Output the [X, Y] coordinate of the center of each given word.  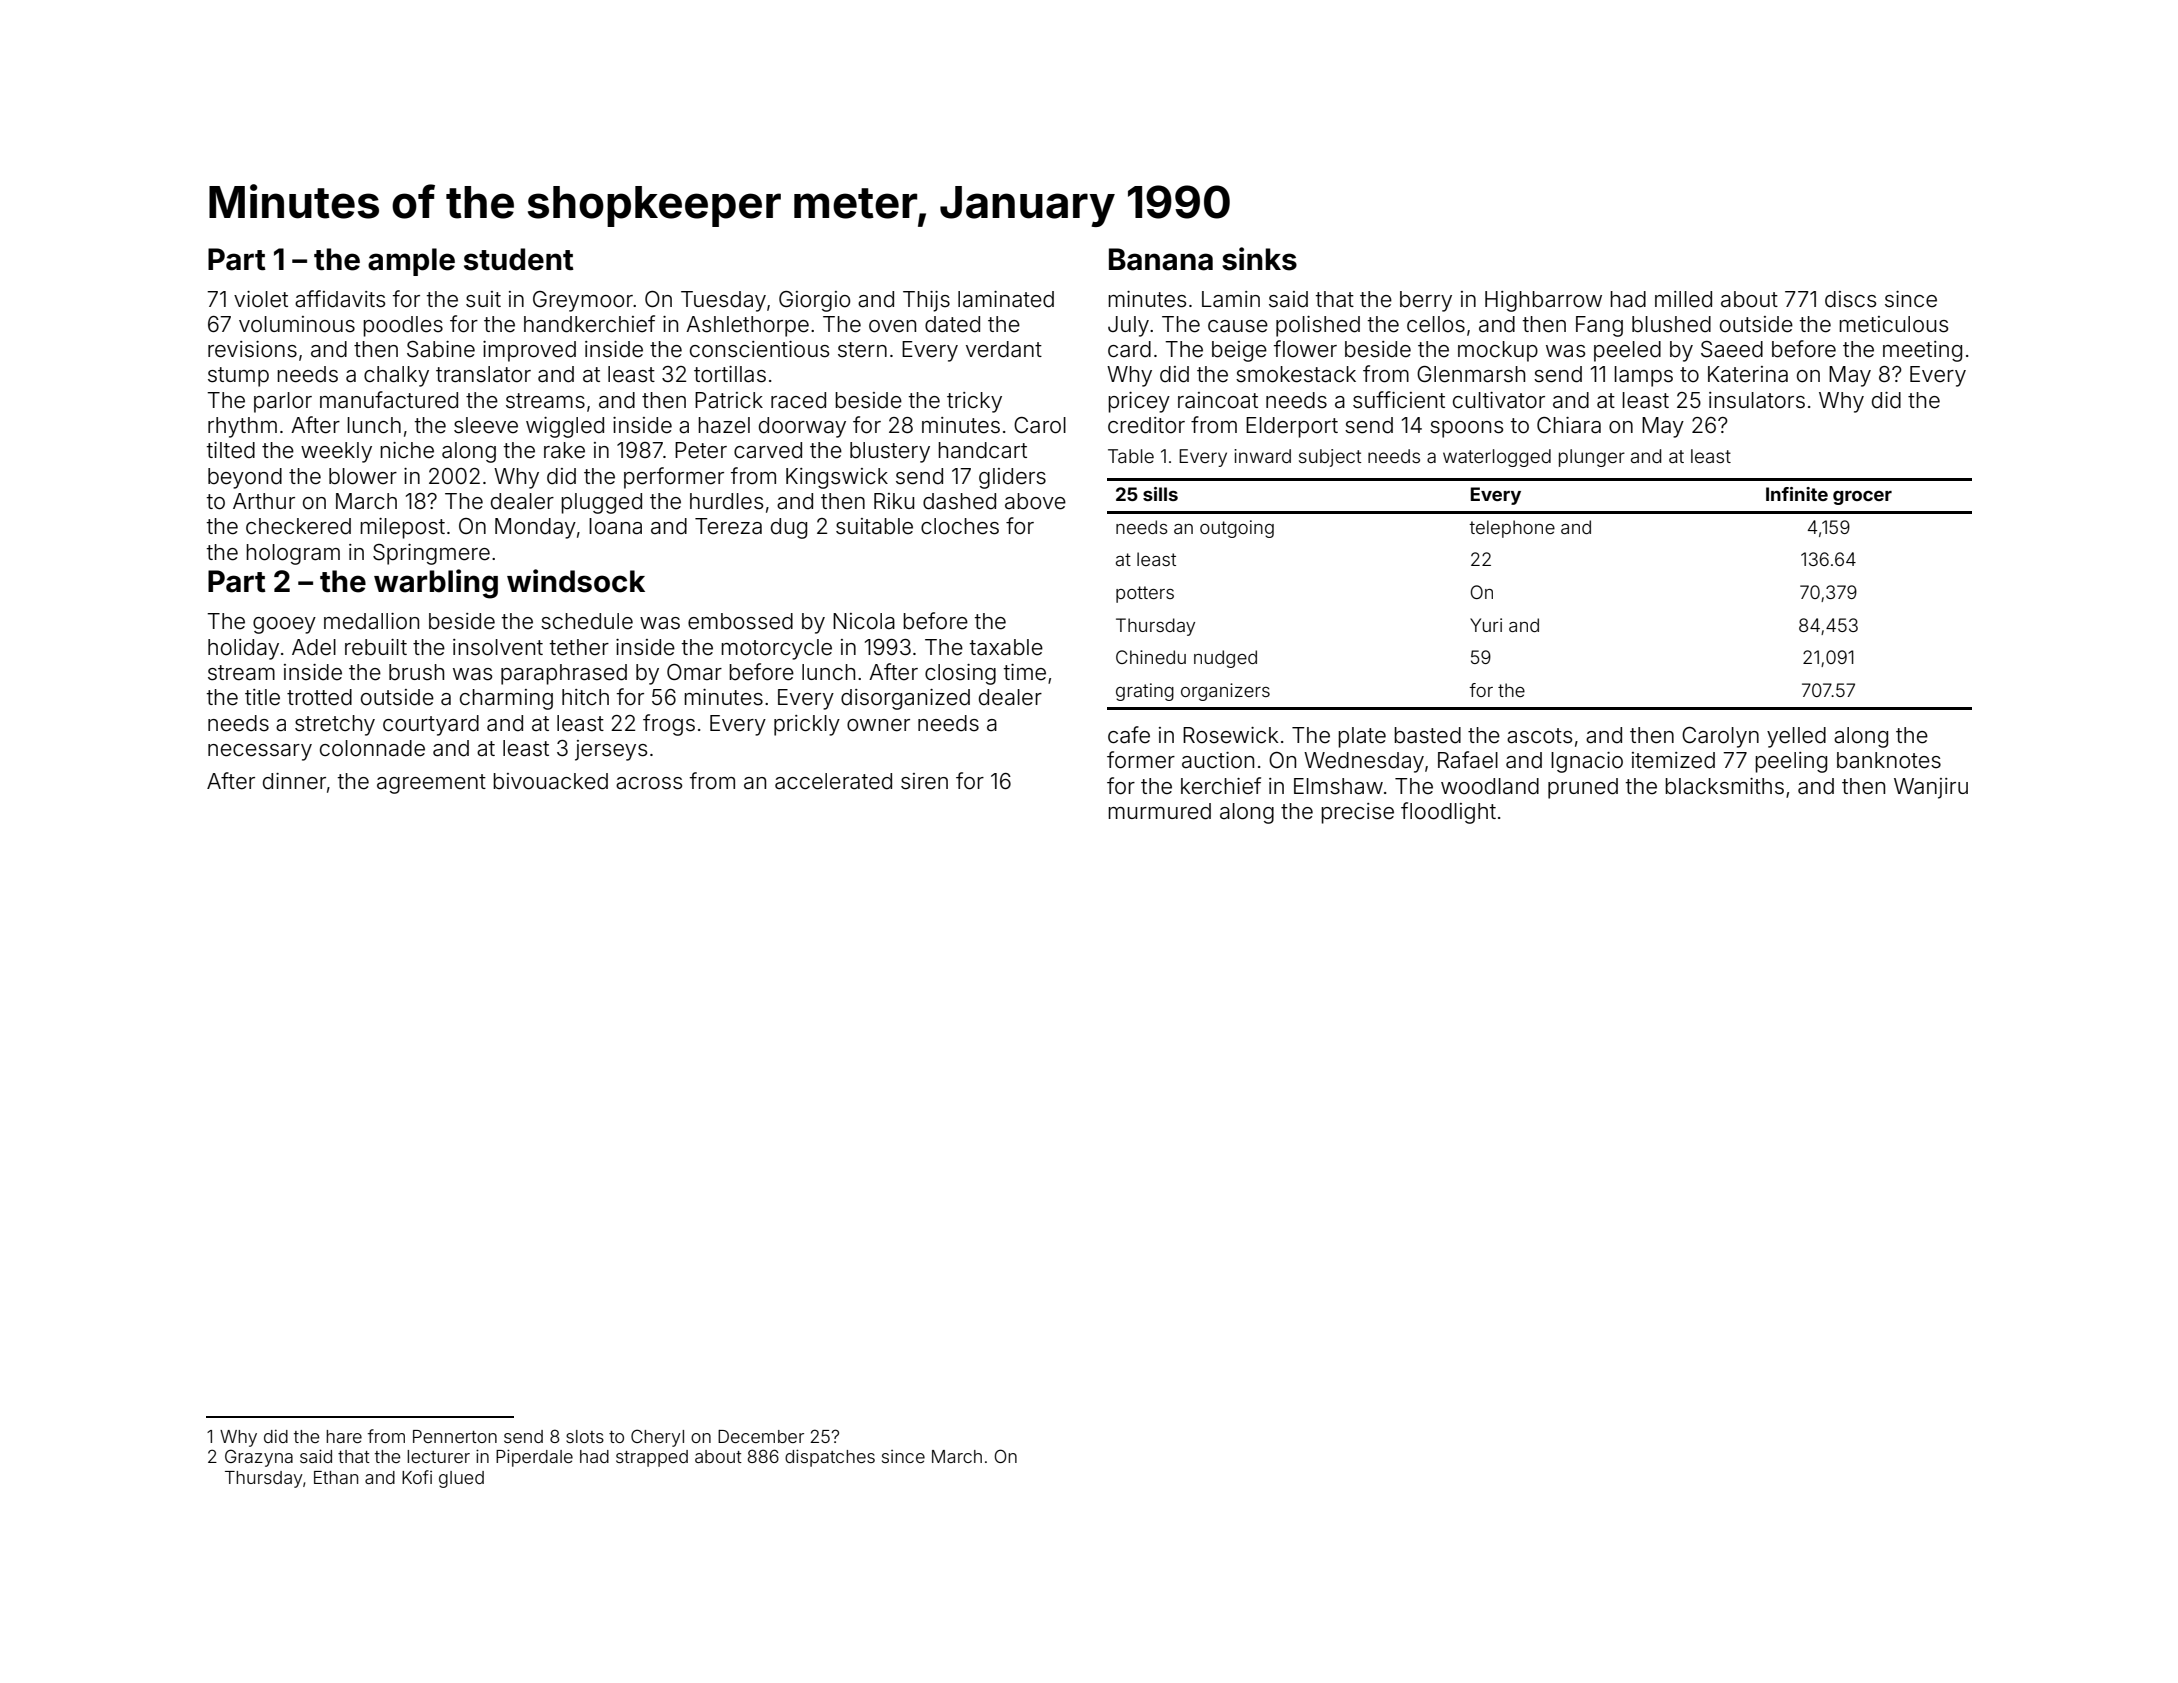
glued [461, 1479]
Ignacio [1587, 762]
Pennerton [455, 1436]
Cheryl [657, 1438]
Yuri [1486, 625]
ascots [1539, 736]
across [649, 783]
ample [411, 262]
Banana [1161, 259]
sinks [1259, 259]
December [761, 1436]
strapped [652, 1458]
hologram [293, 554]
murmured [1159, 811]
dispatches [830, 1458]
